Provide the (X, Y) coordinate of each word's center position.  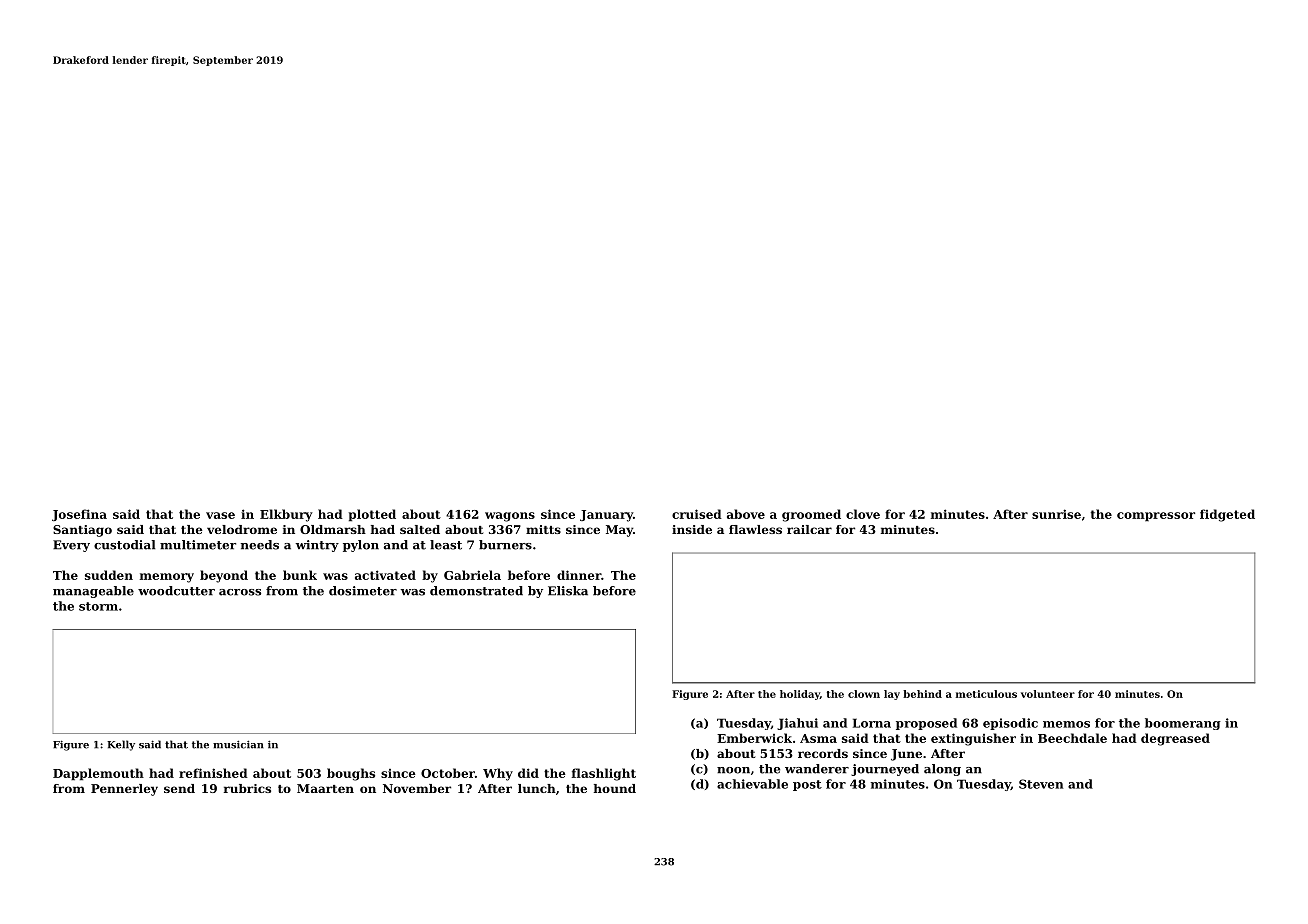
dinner (579, 575)
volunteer (1048, 694)
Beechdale (1072, 738)
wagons (510, 517)
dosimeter (363, 591)
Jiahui (797, 724)
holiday (800, 695)
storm (98, 606)
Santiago (82, 531)
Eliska (568, 591)
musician (238, 744)
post (807, 785)
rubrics (247, 788)
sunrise (1056, 514)
